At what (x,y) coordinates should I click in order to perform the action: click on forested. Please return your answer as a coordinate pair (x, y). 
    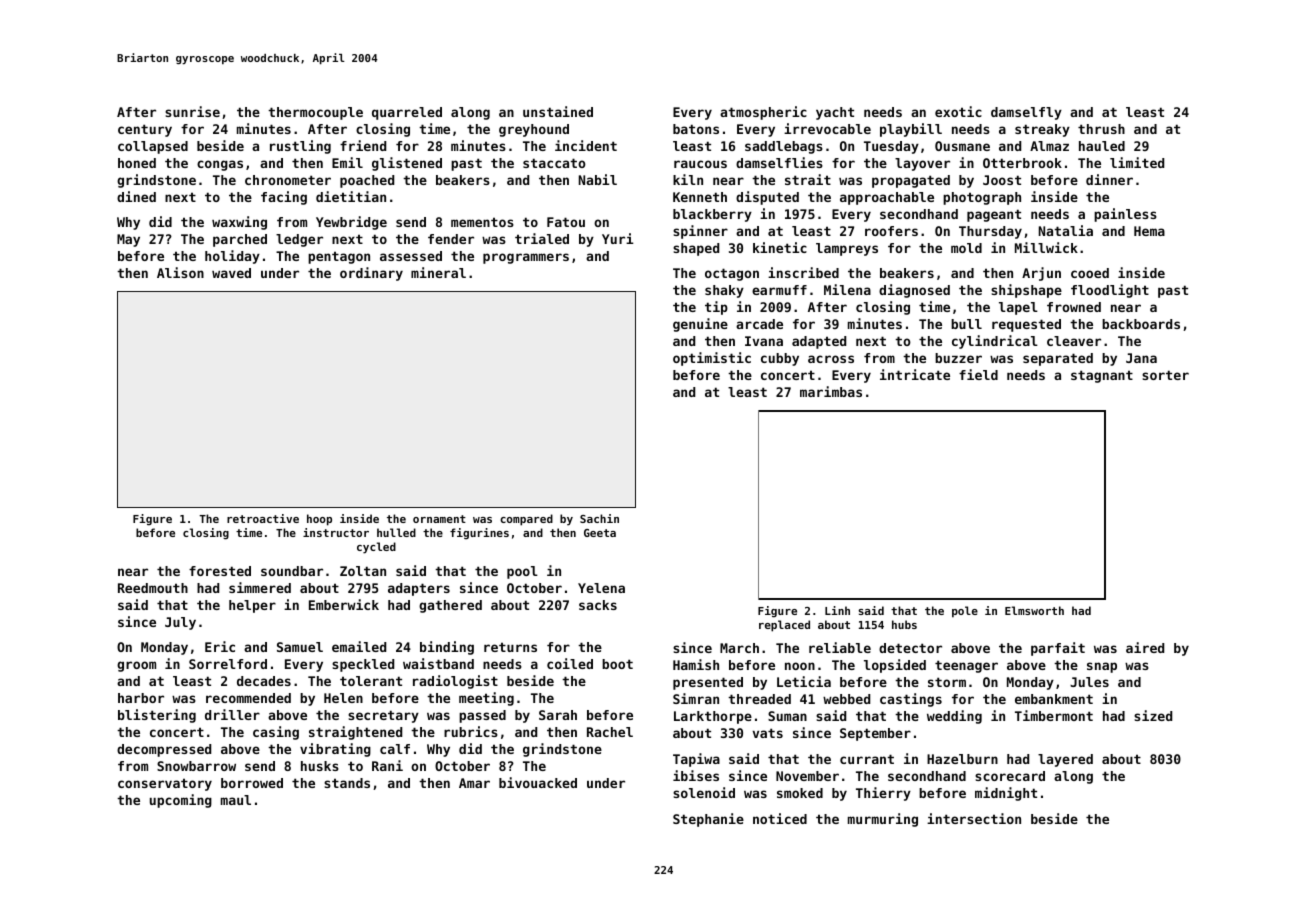
    Looking at the image, I should click on (220, 571).
